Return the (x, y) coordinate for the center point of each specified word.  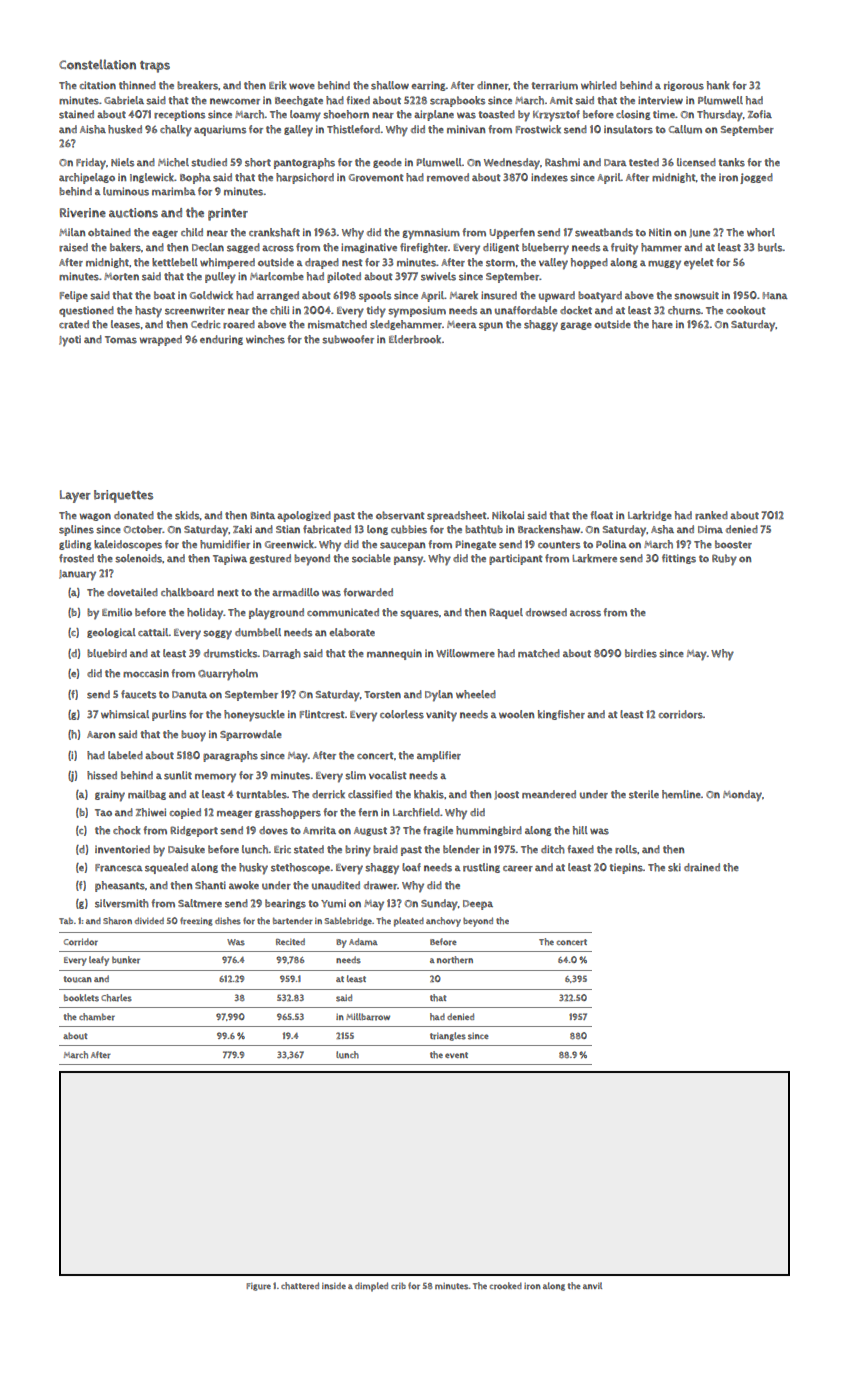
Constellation (97, 64)
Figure (258, 1287)
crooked (506, 1286)
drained (702, 867)
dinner (493, 85)
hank (718, 85)
